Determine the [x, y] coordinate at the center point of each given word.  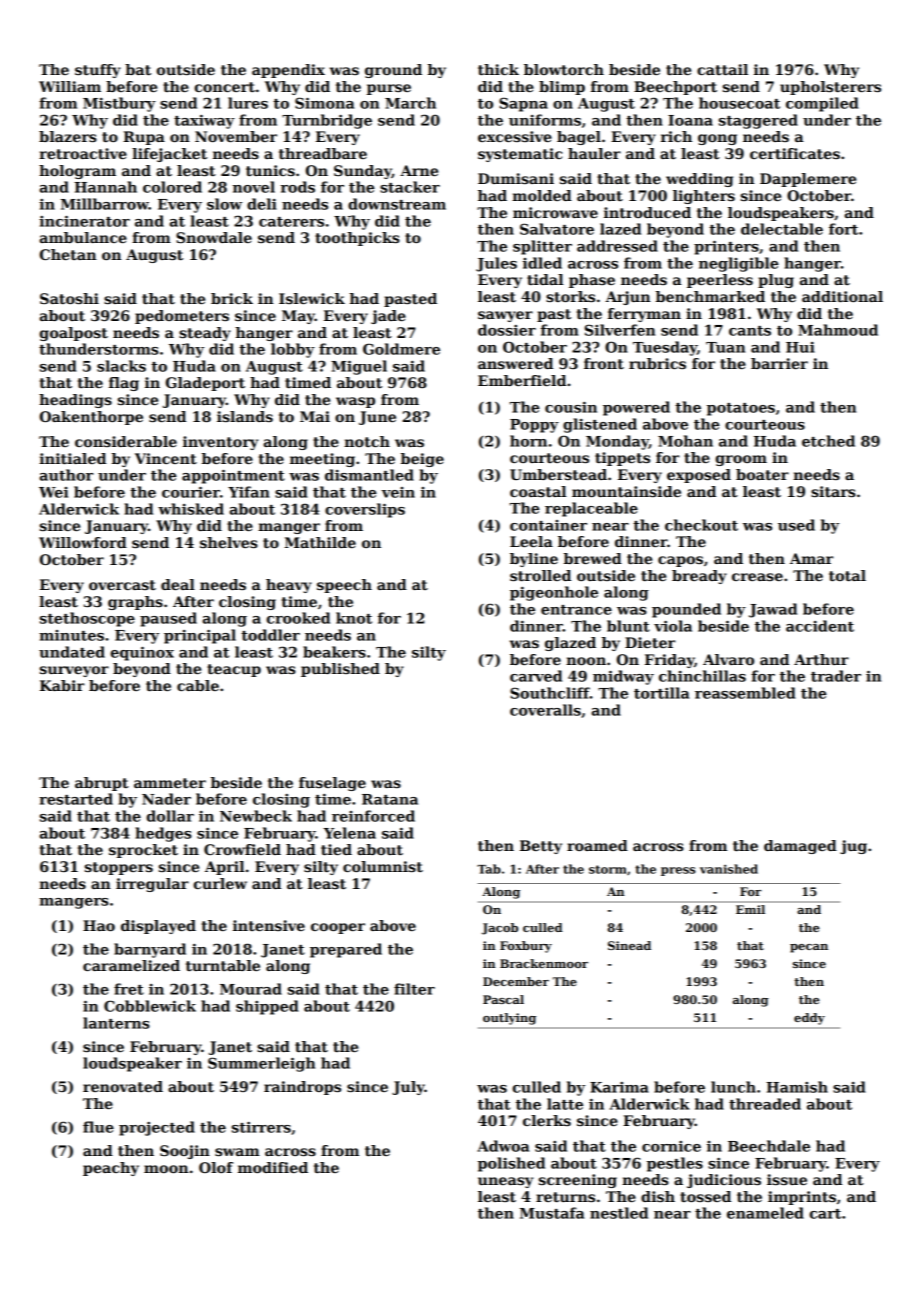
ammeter [170, 783]
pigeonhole [554, 593]
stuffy [98, 71]
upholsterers [830, 88]
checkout [701, 525]
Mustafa [552, 1213]
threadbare [323, 153]
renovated [123, 1086]
